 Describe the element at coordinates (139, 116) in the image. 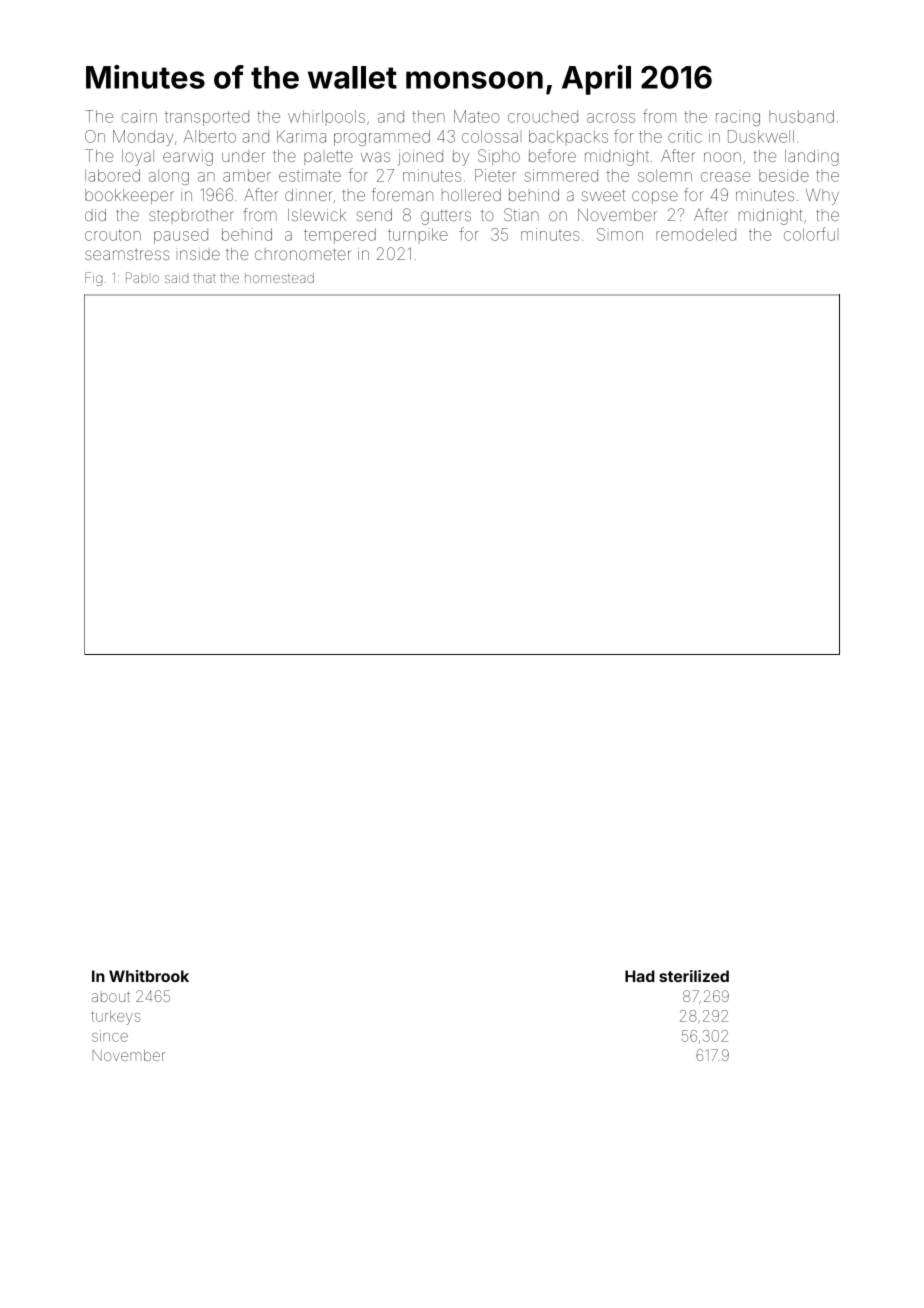

I see `cairn` at that location.
